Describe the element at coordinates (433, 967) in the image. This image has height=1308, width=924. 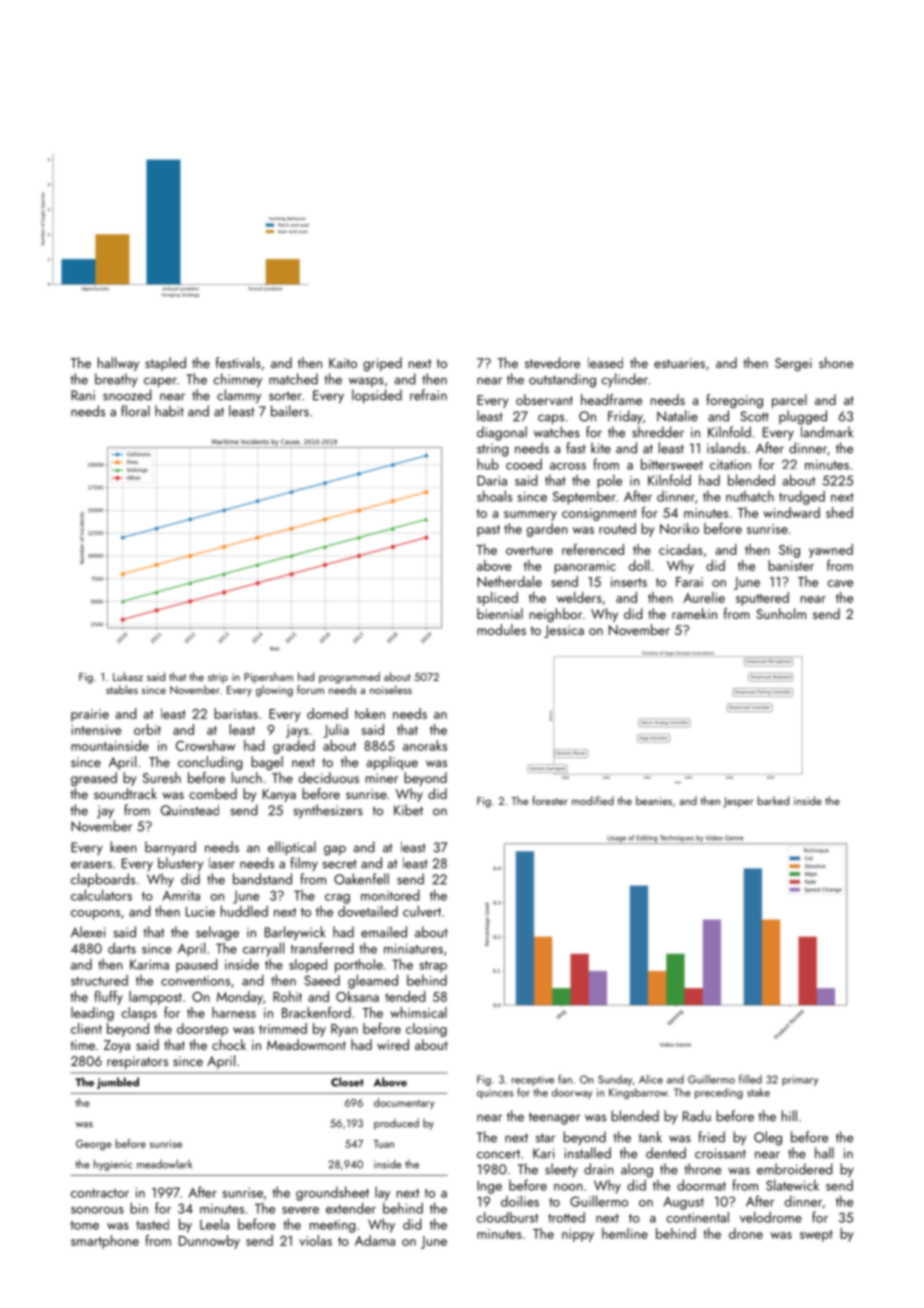
I see `strap` at that location.
